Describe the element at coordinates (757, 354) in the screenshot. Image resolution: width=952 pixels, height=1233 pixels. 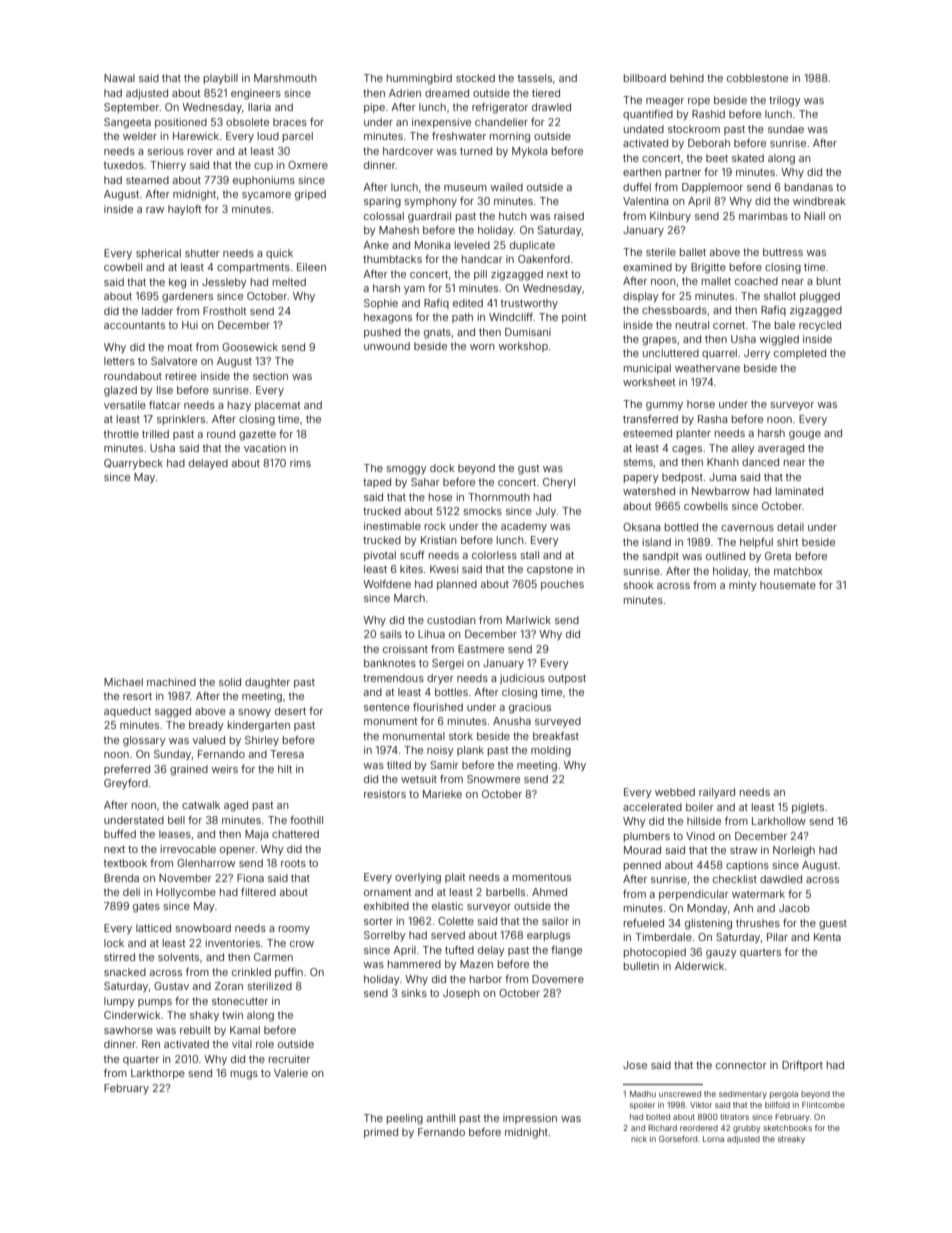
I see `Jerry` at that location.
